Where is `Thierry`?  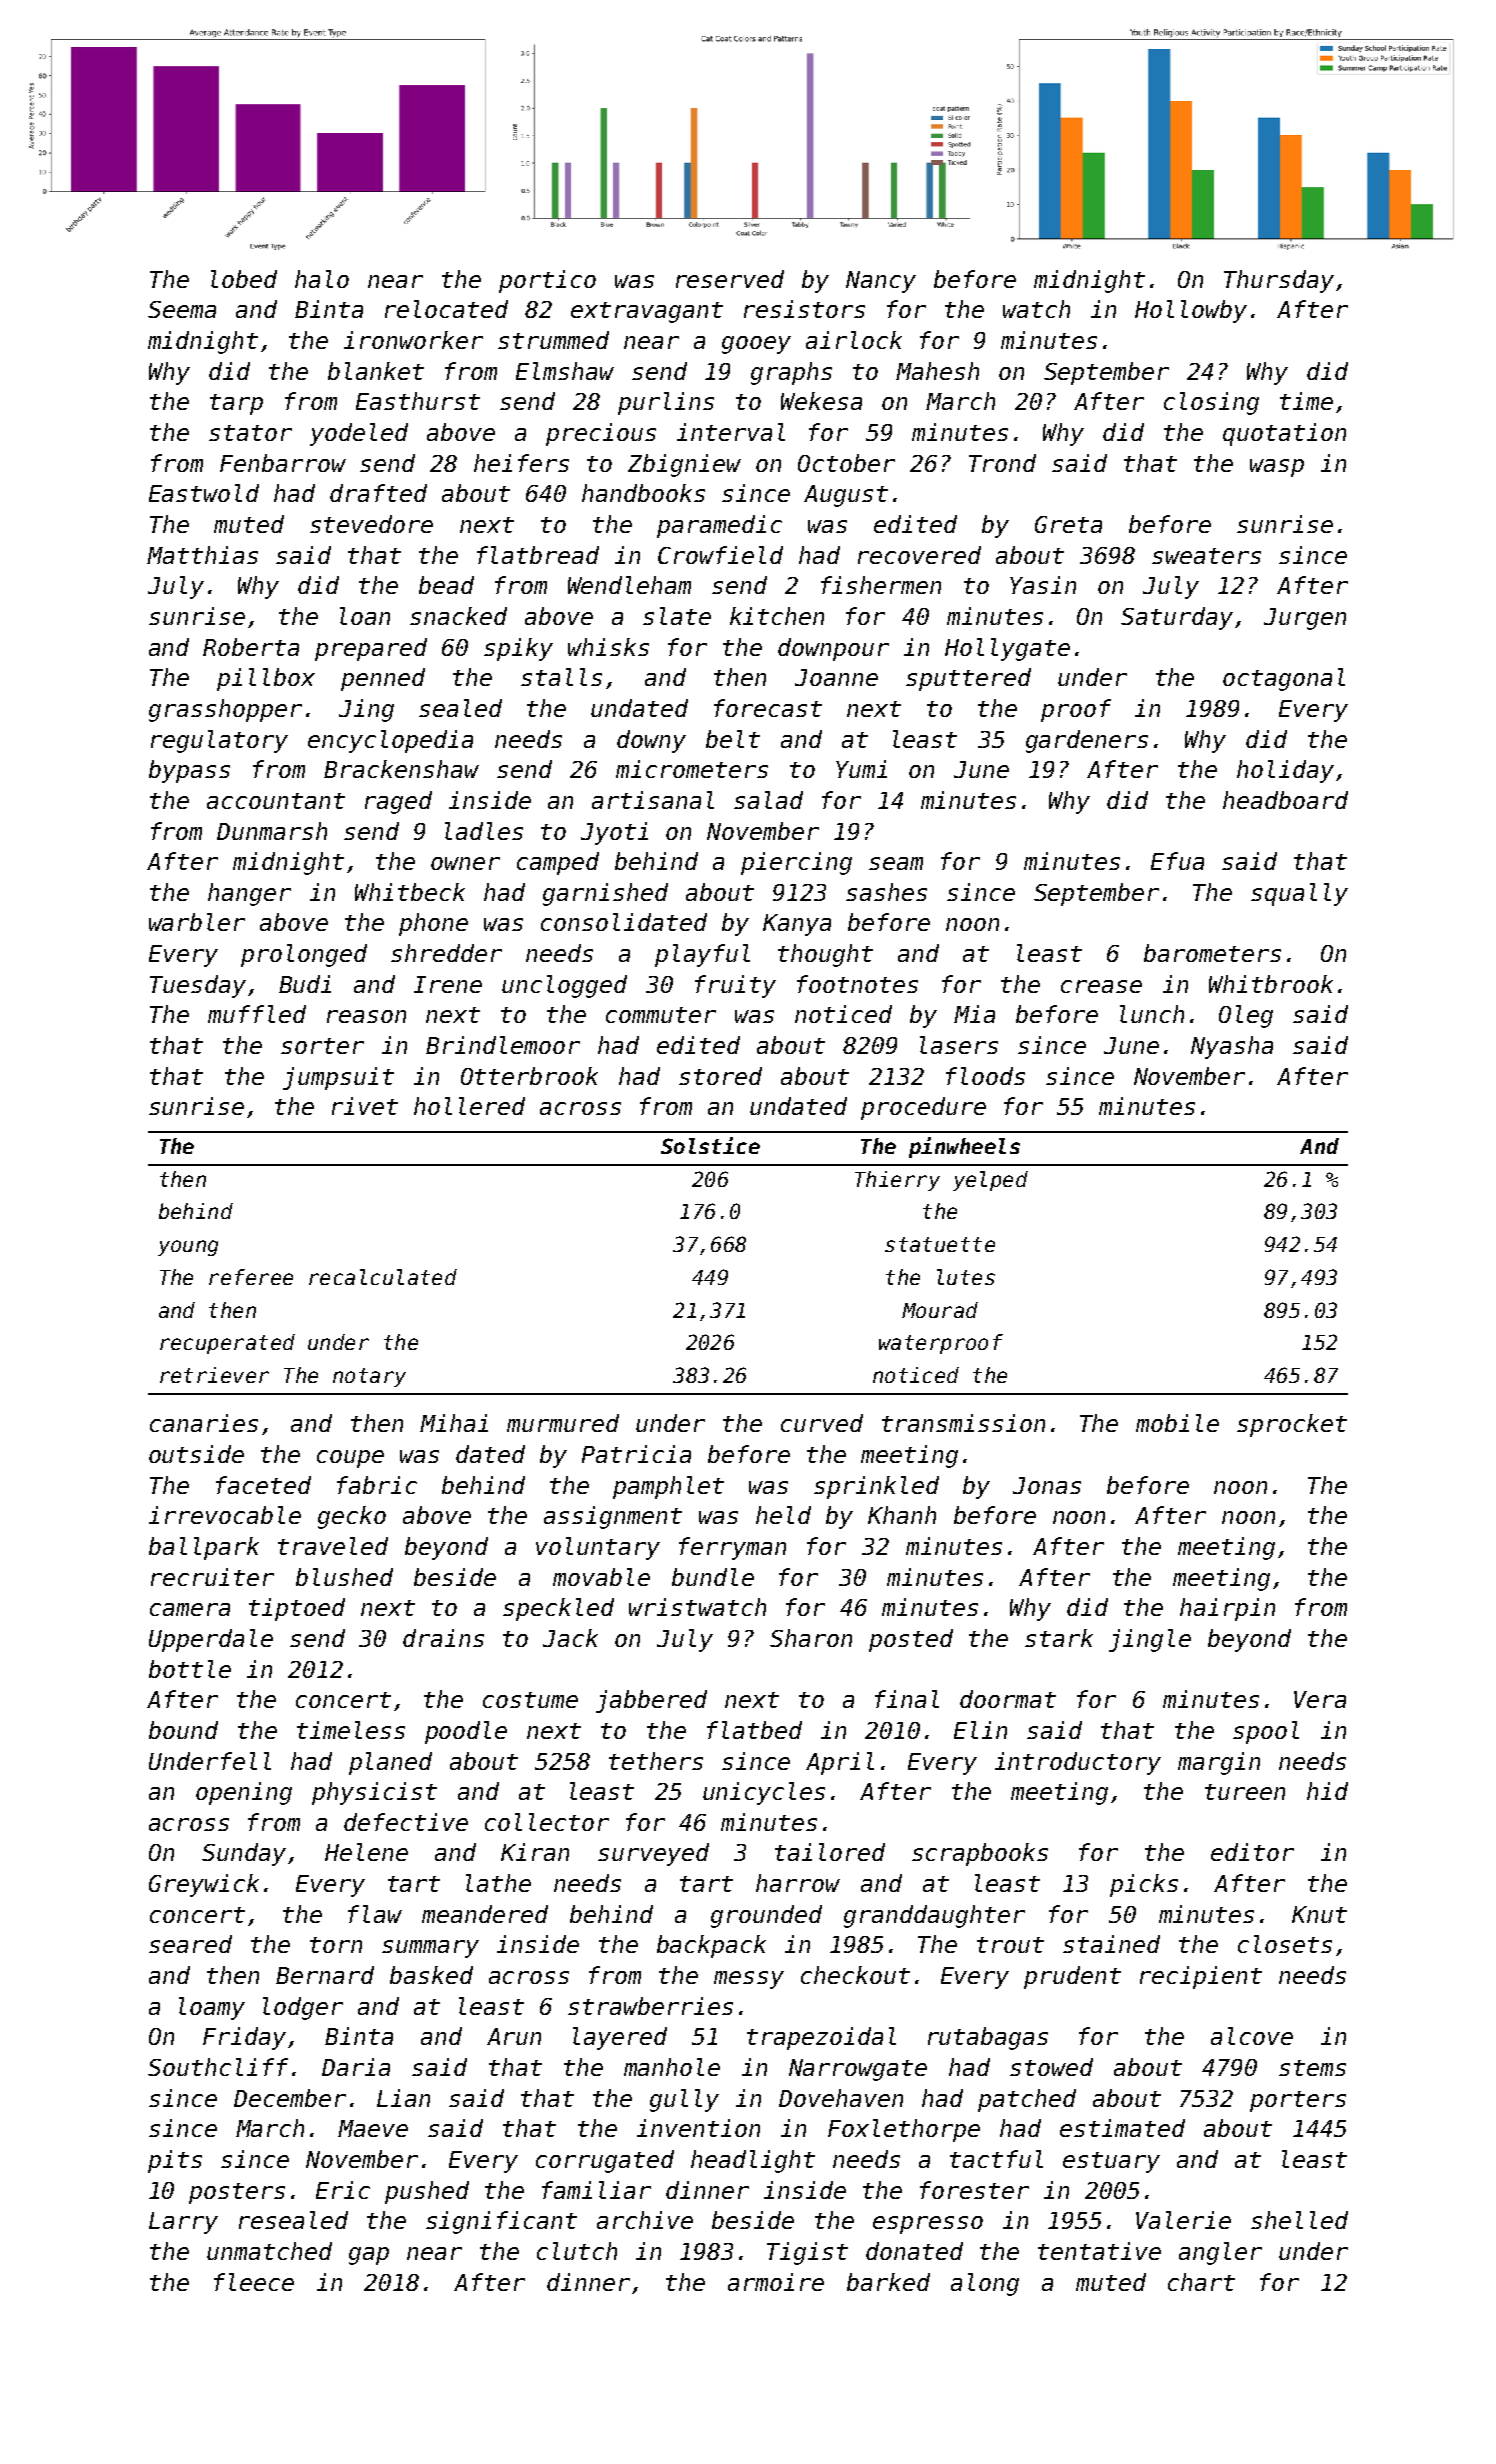
Thierry is located at coordinates (897, 1181).
